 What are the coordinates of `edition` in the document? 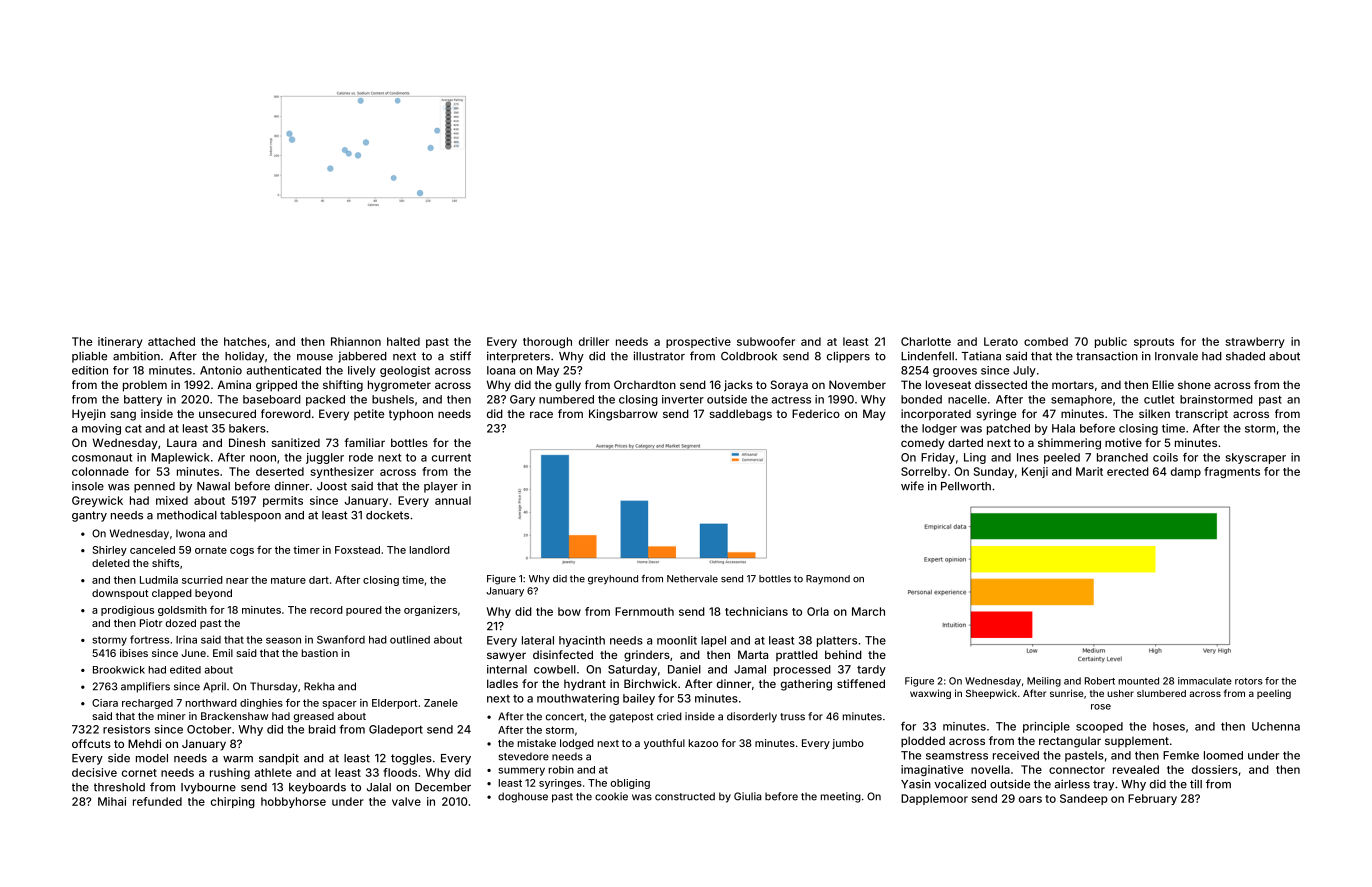 It's located at (90, 370).
